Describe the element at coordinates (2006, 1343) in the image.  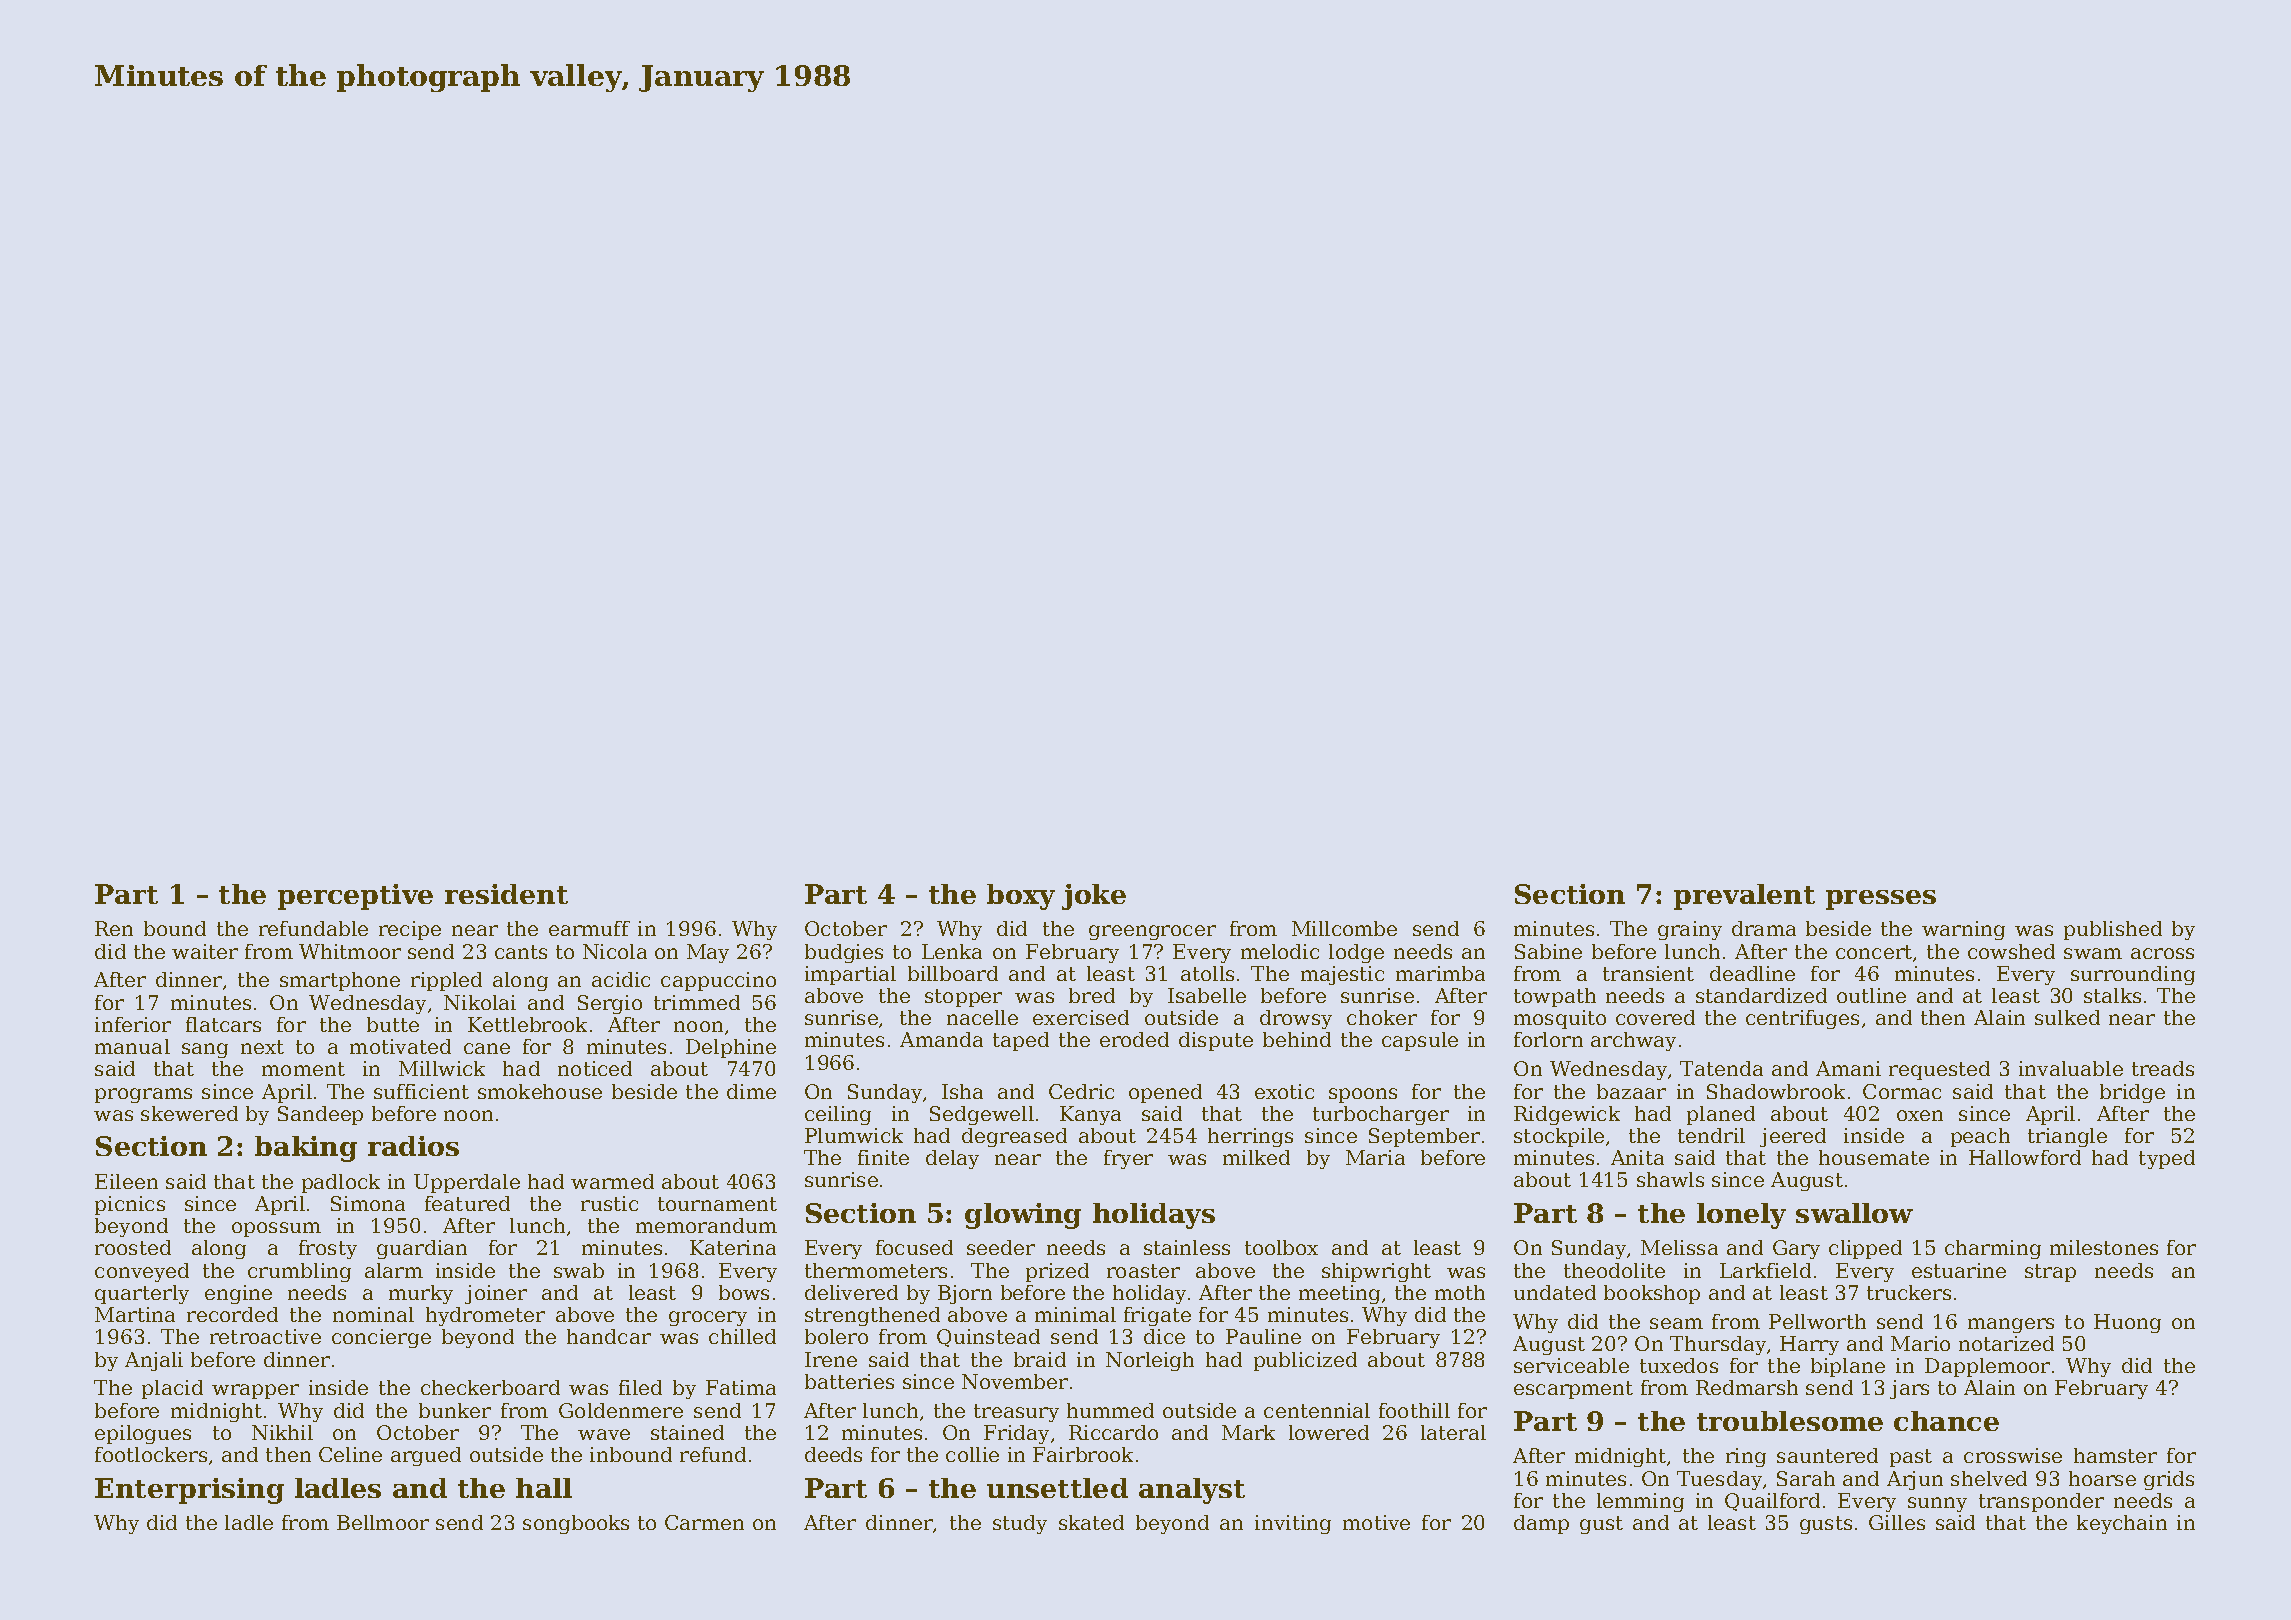
I see `notarized` at that location.
